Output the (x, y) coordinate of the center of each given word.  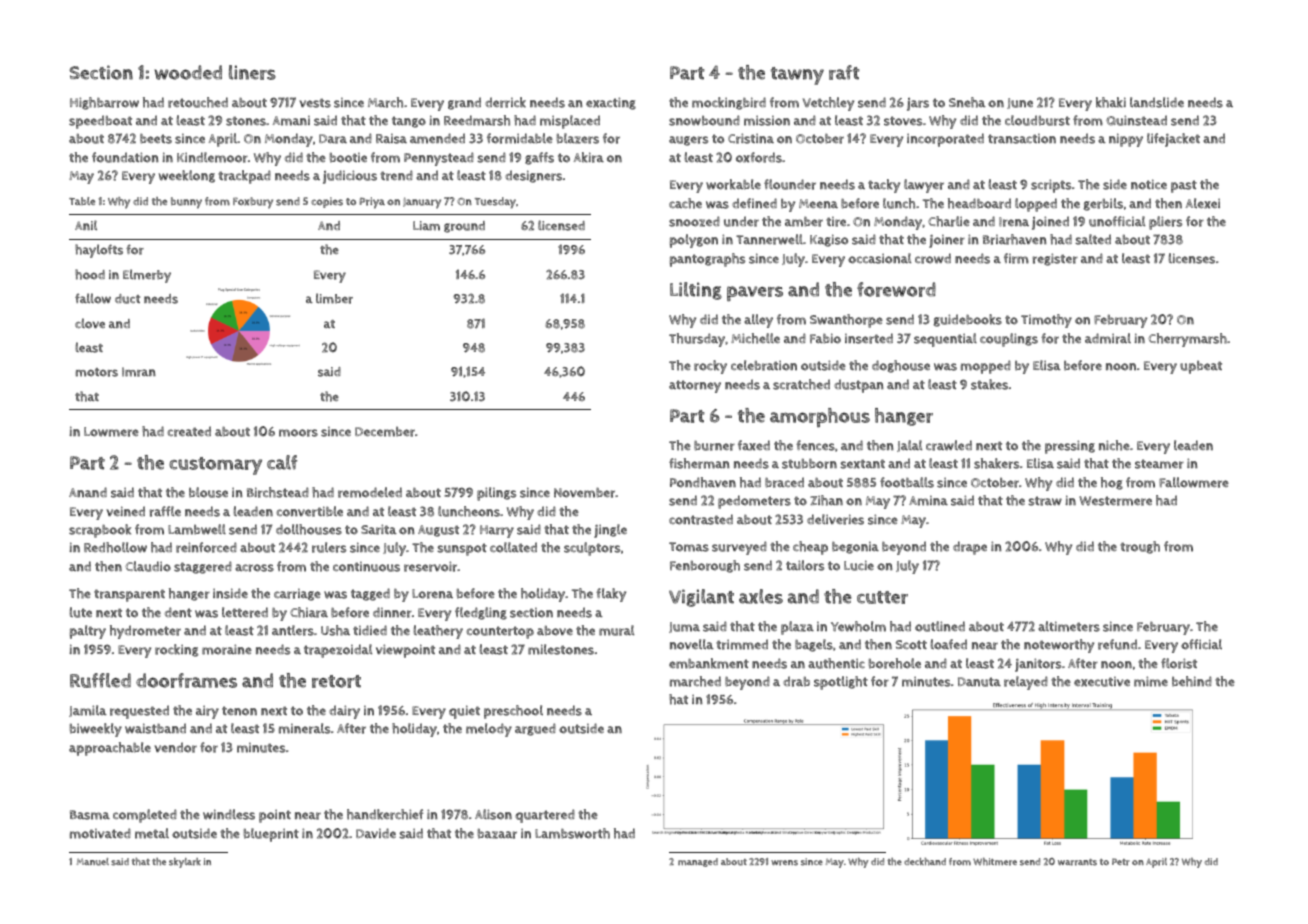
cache (685, 203)
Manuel (93, 862)
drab (796, 681)
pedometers (754, 502)
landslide (1157, 102)
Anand (88, 492)
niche (1114, 445)
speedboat (100, 122)
